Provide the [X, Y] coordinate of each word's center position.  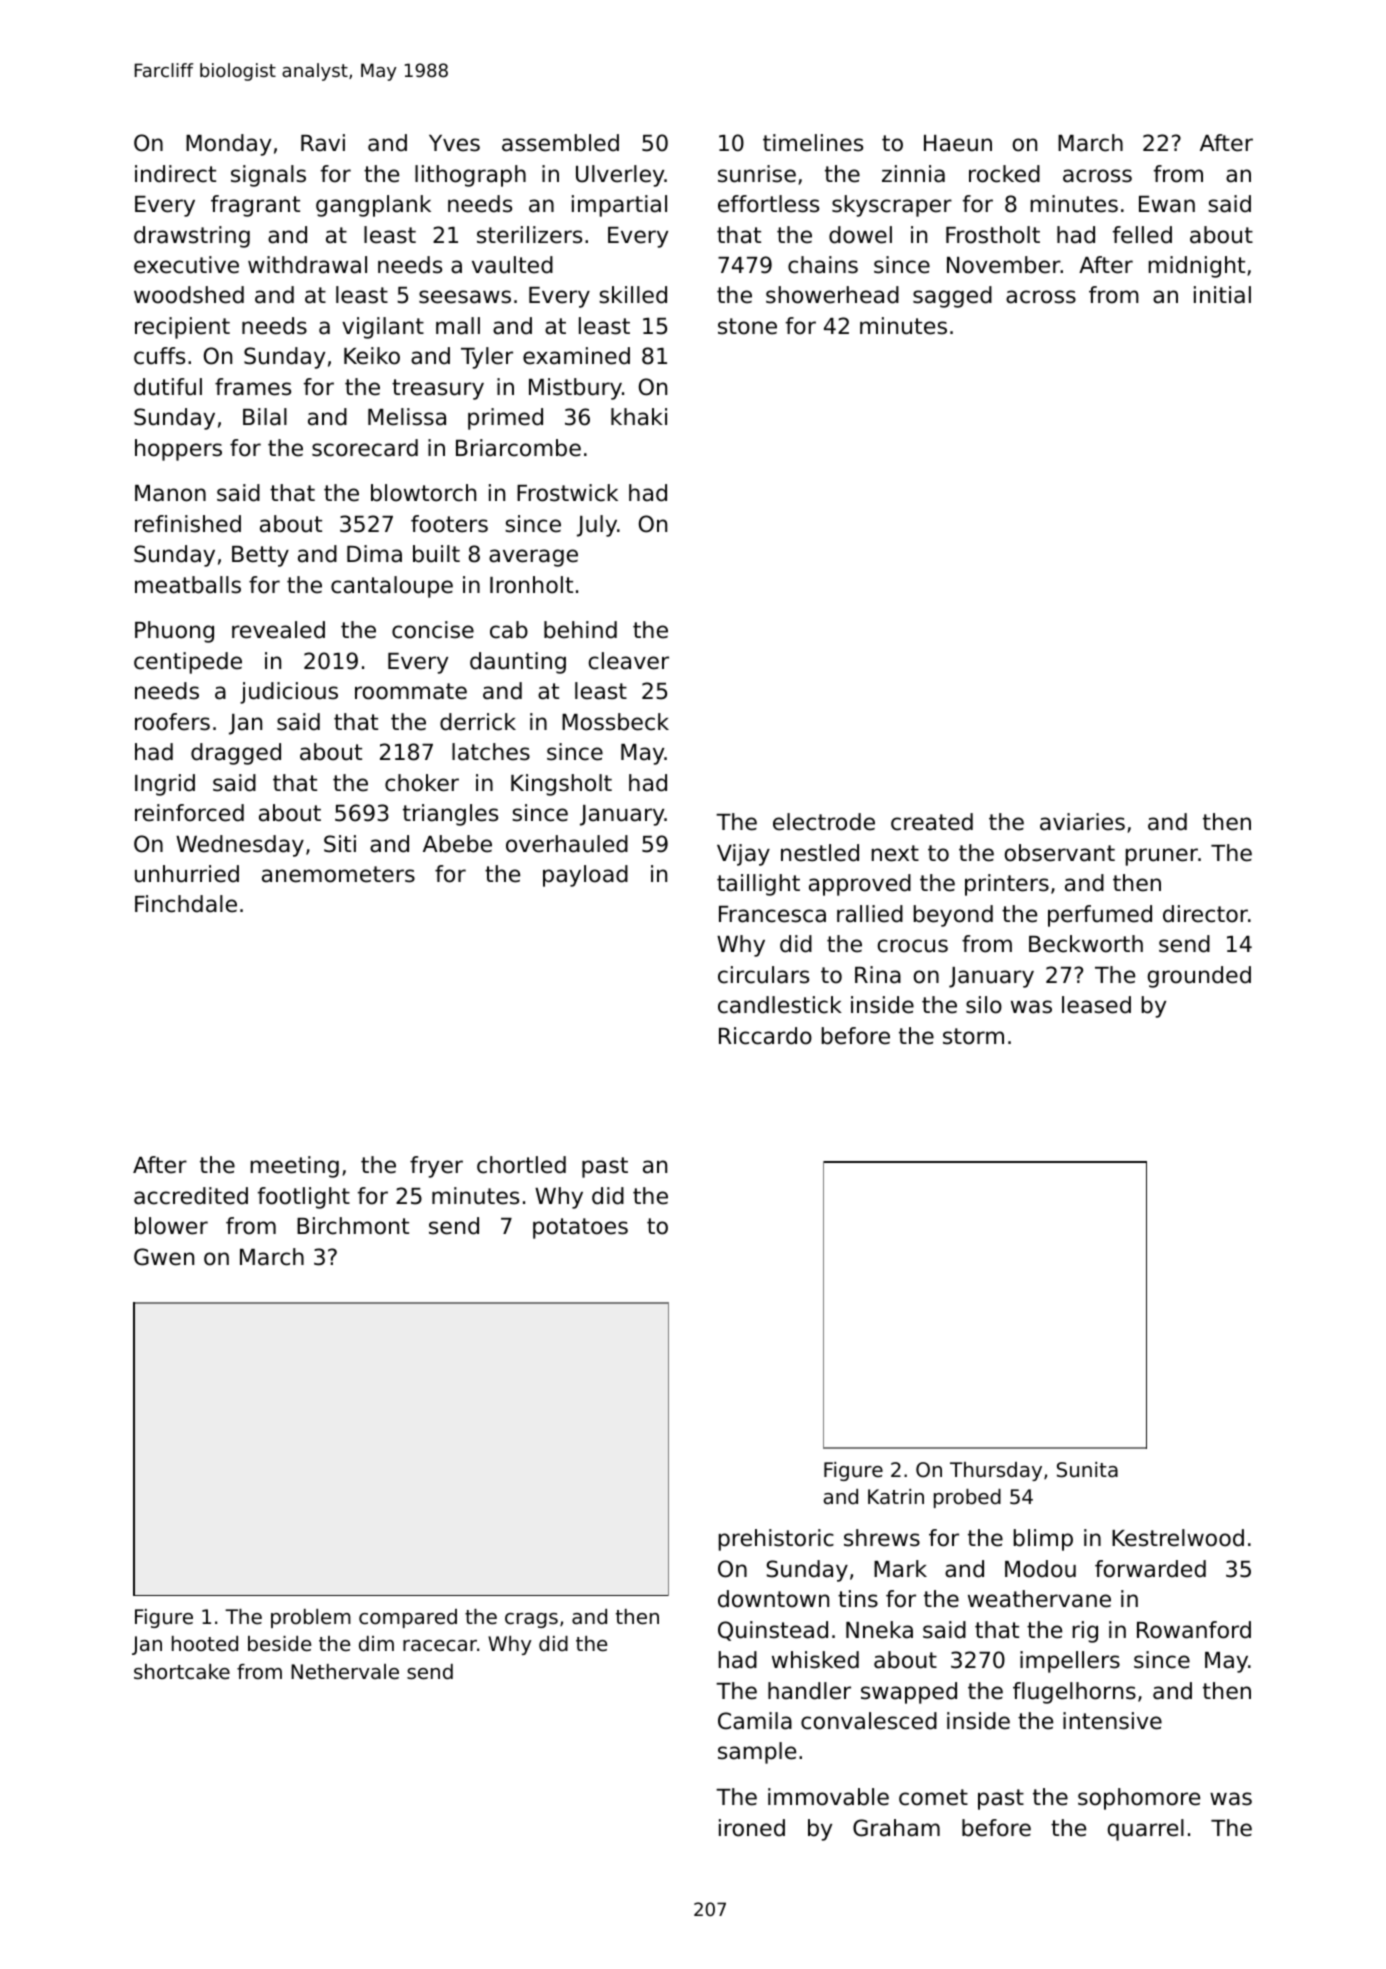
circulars [763, 975]
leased [1096, 1005]
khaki [639, 417]
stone [747, 326]
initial [1222, 295]
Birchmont [353, 1226]
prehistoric [776, 1540]
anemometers [338, 874]
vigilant [383, 328]
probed [967, 1498]
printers [1007, 885]
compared [408, 1618]
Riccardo [765, 1036]
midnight [1197, 267]
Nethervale [345, 1672]
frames [253, 387]
